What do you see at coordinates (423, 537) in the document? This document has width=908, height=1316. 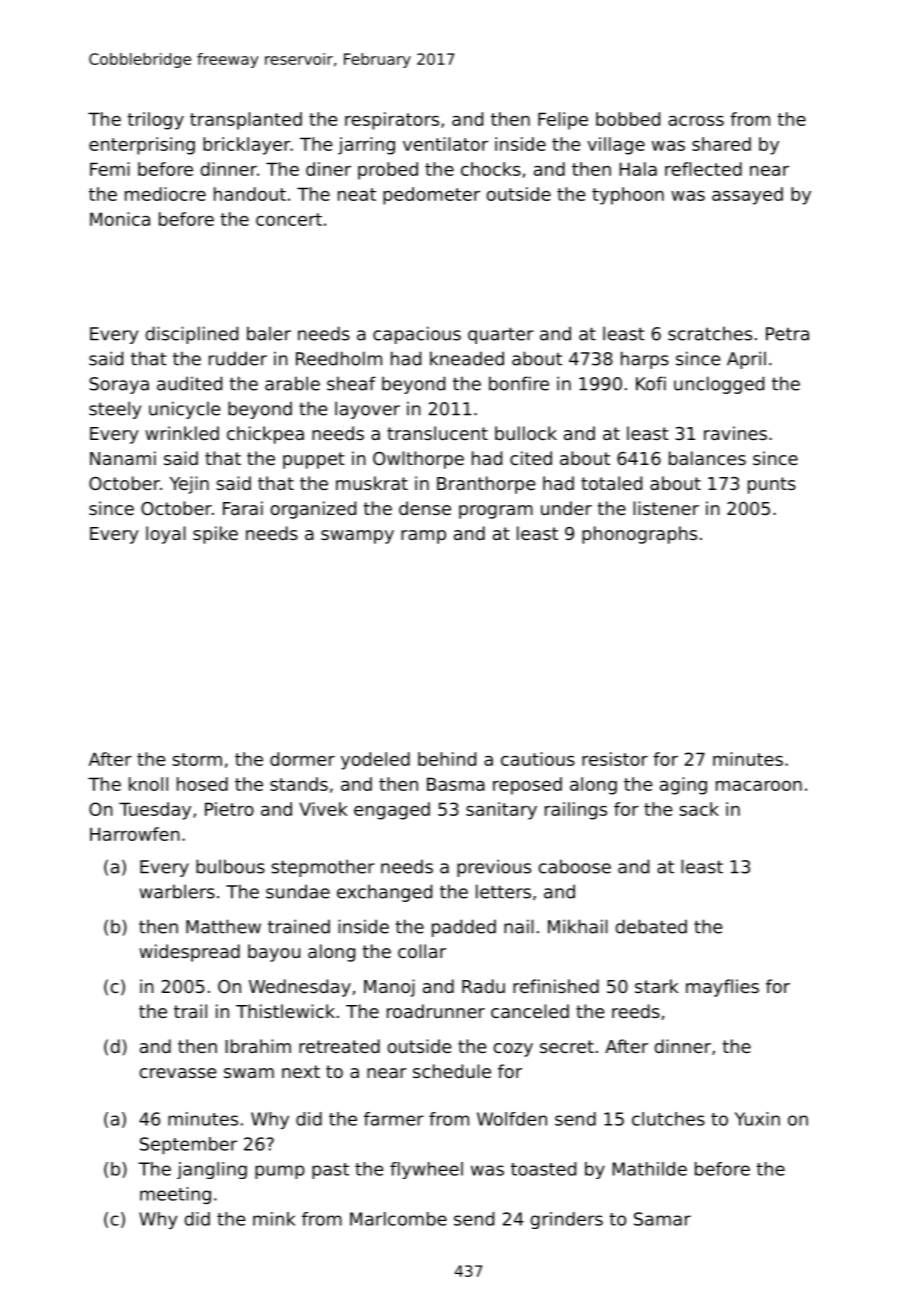 I see `ramp` at bounding box center [423, 537].
